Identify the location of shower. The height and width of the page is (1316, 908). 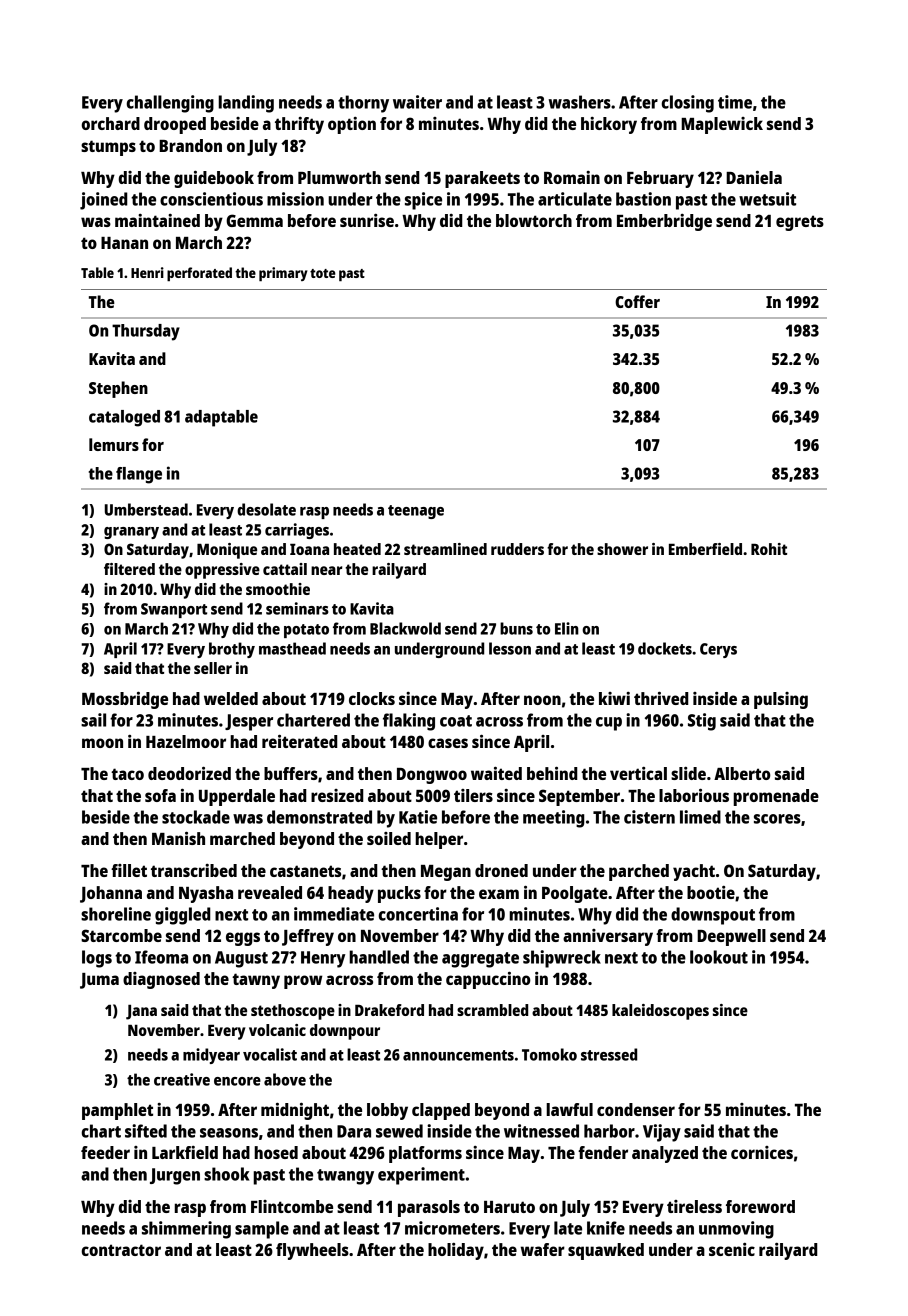
(622, 549).
